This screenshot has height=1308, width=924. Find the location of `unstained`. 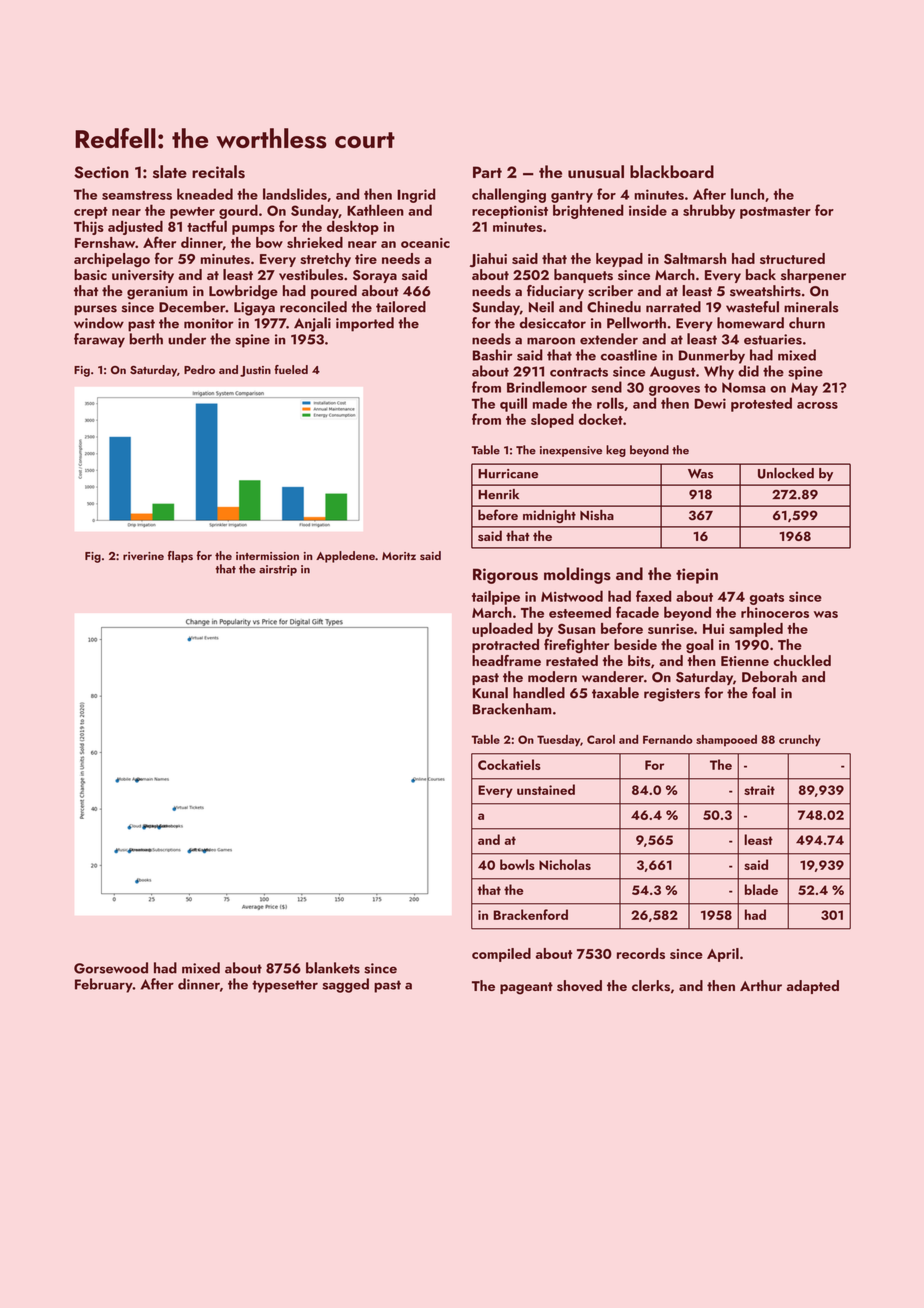

unstained is located at coordinates (546, 789).
